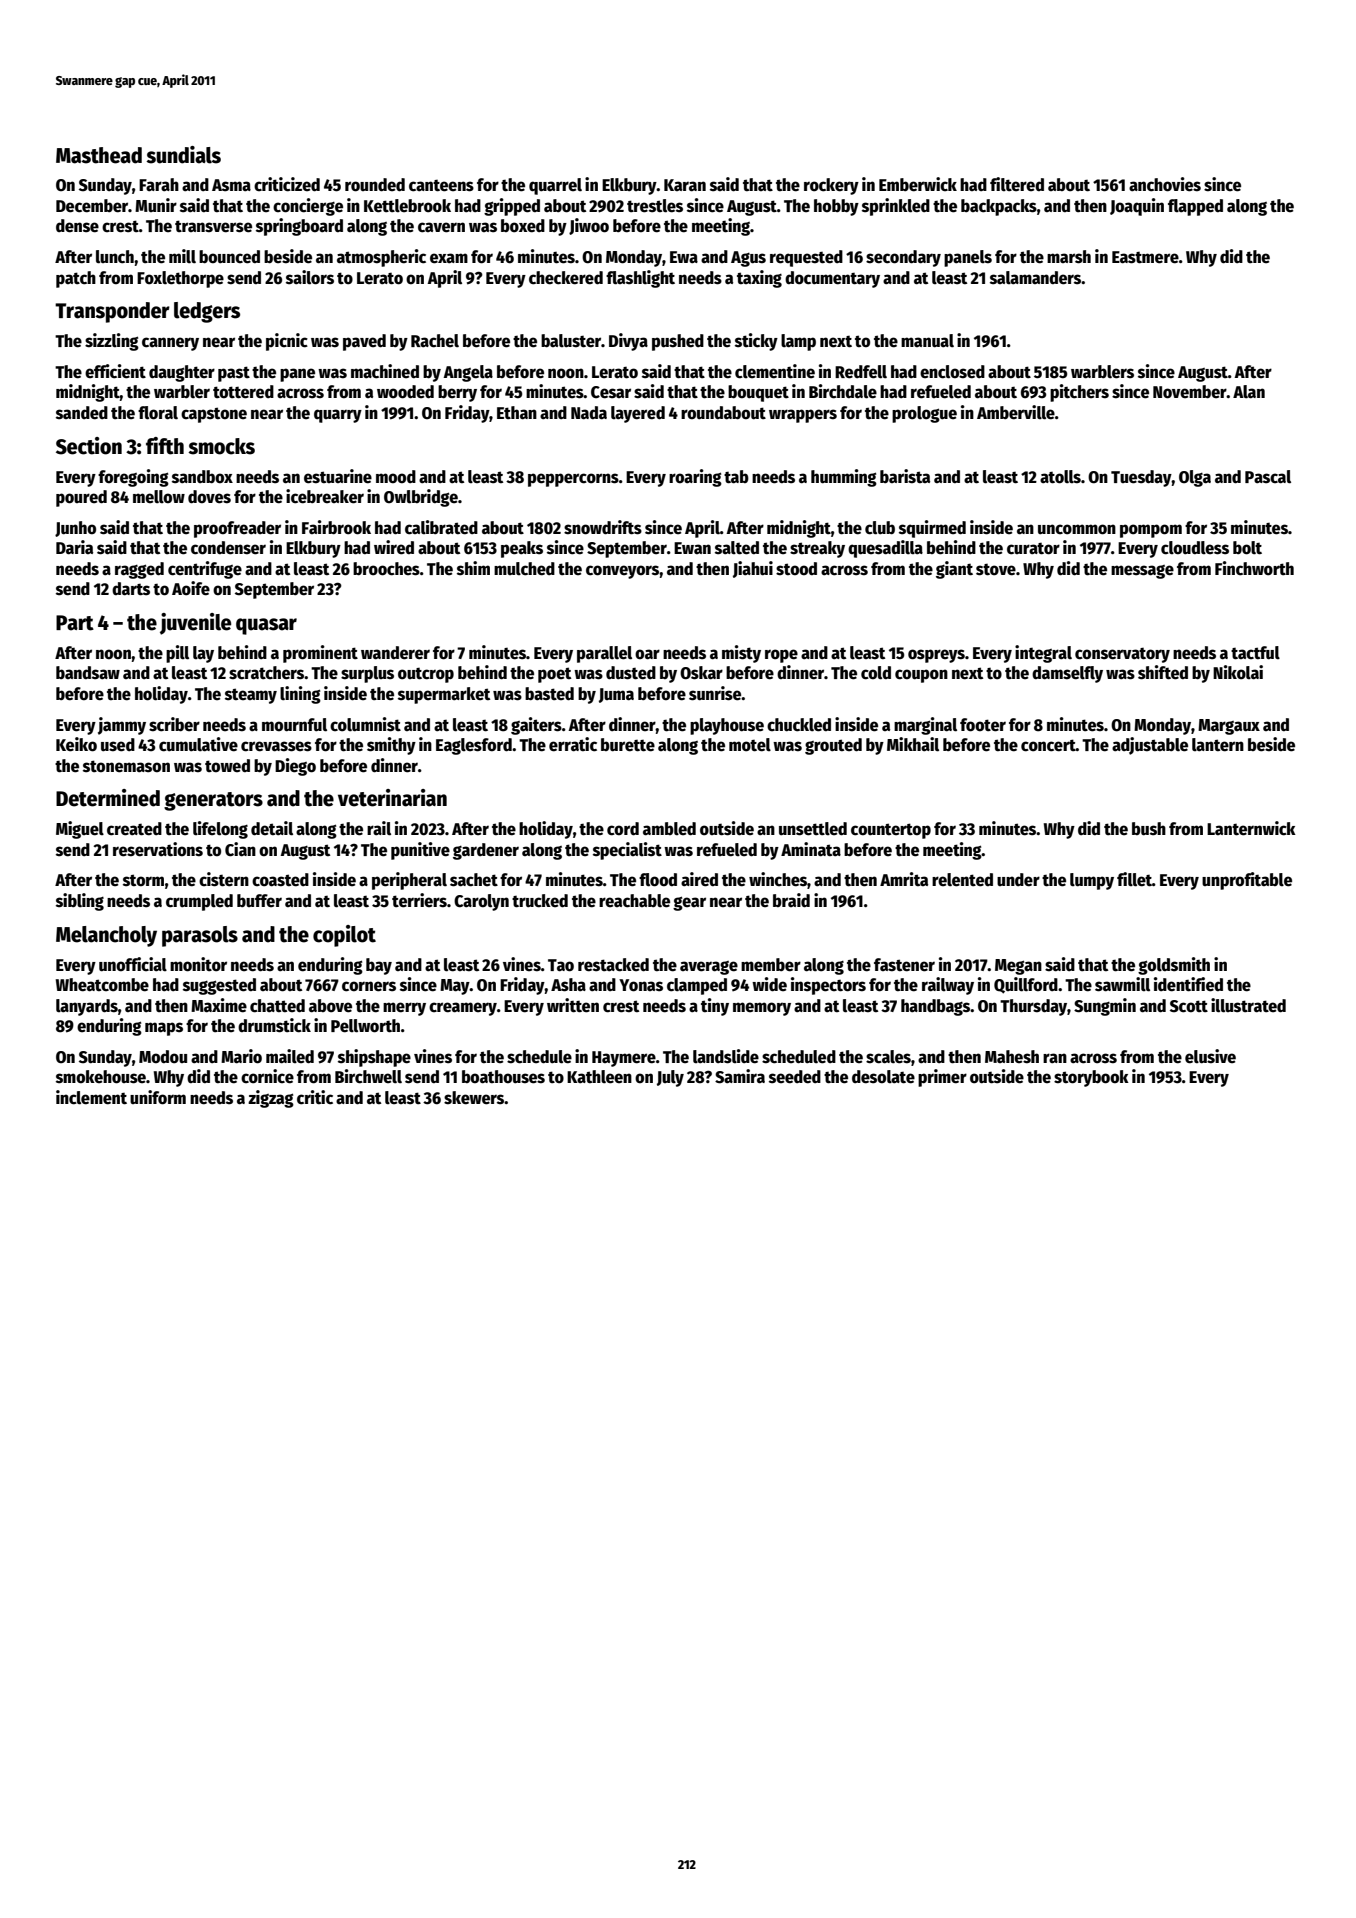 This screenshot has width=1356, height=1918. Describe the element at coordinates (831, 186) in the screenshot. I see `rockery` at that location.
